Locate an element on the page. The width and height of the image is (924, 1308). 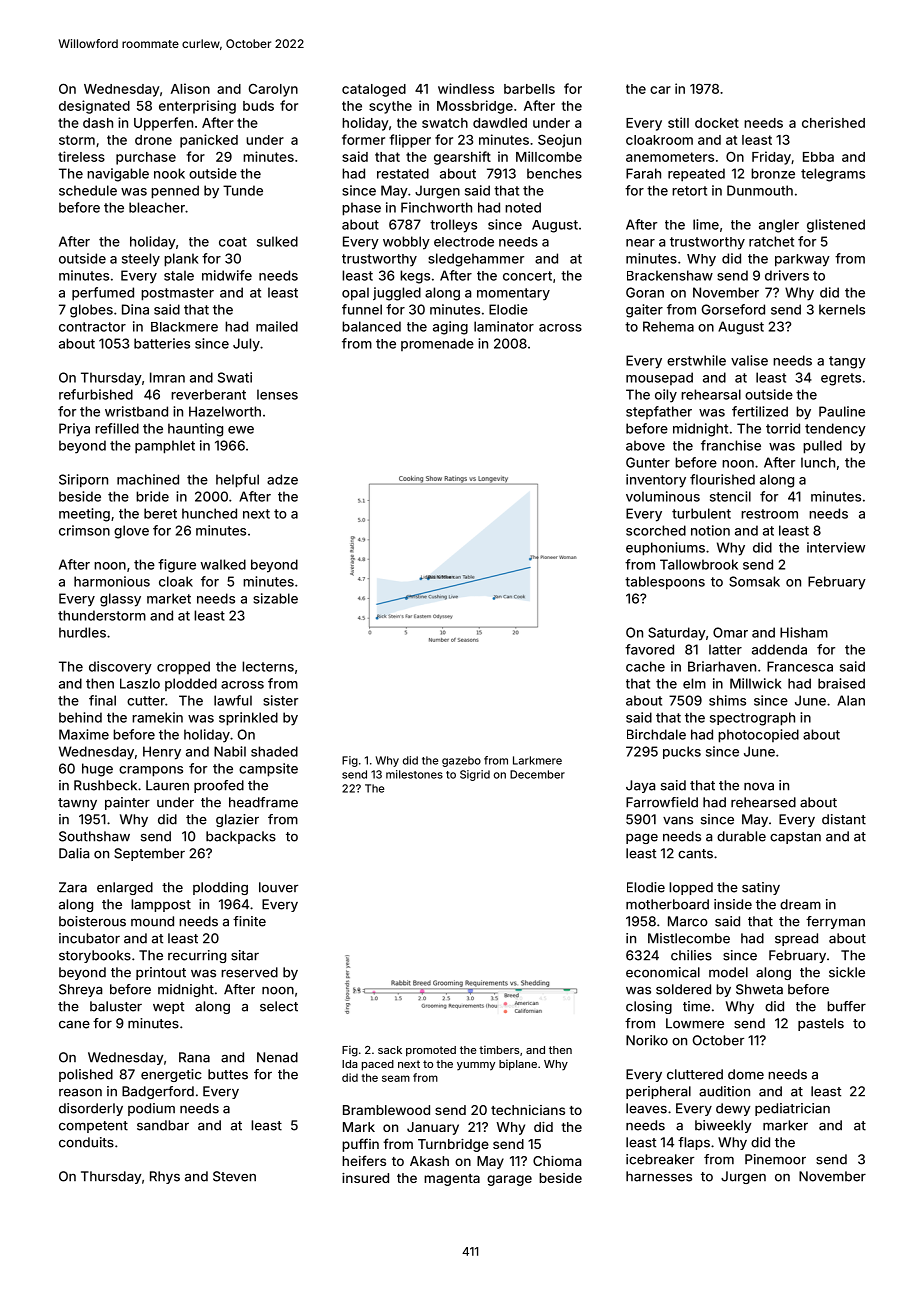
energetic is located at coordinates (171, 1075).
